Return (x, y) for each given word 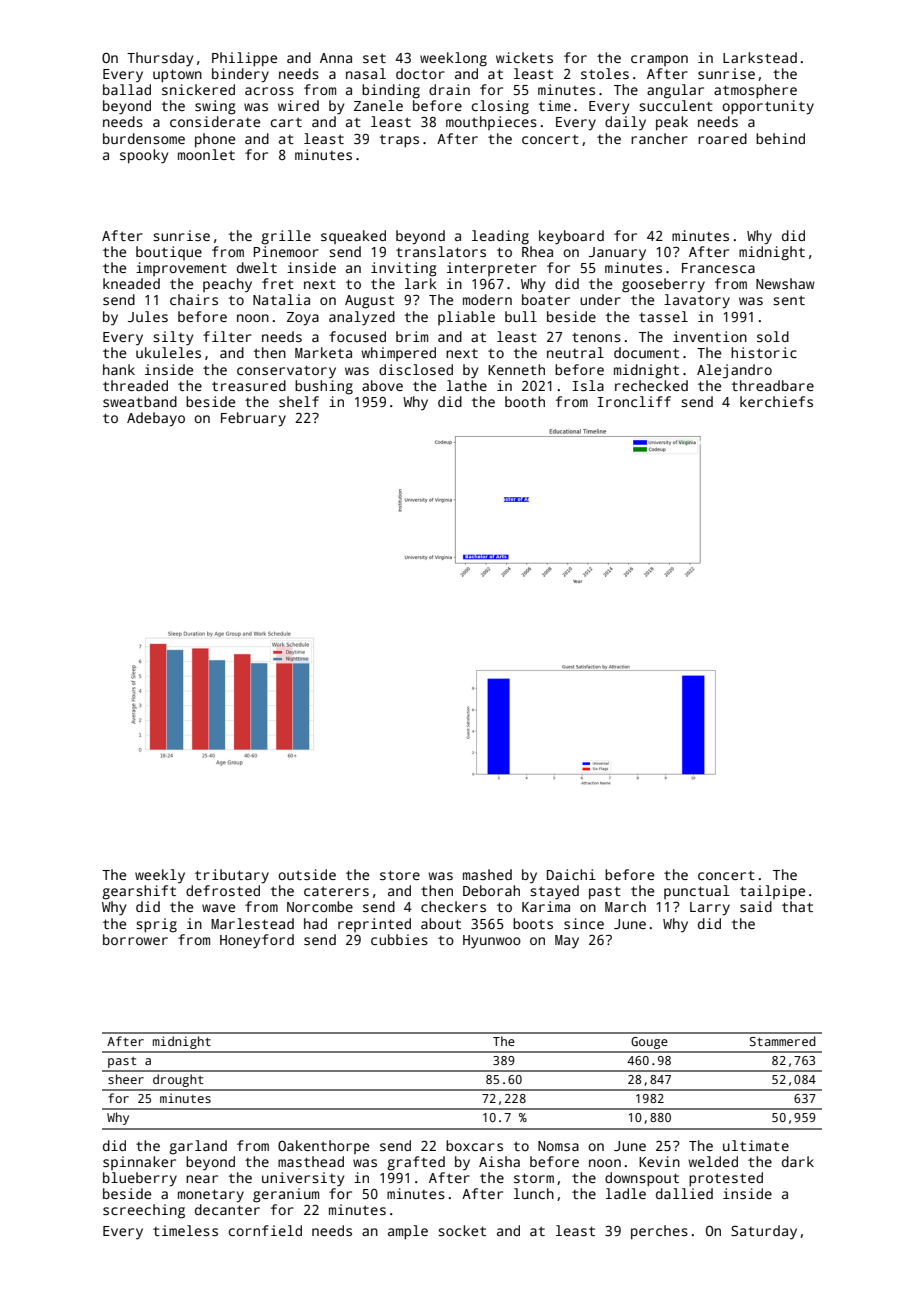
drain (449, 89)
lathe (467, 385)
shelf (299, 401)
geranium (286, 1195)
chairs (194, 299)
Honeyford (257, 941)
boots (533, 923)
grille (286, 237)
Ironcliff (634, 401)
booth (525, 401)
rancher (659, 138)
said (756, 906)
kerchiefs (776, 401)
